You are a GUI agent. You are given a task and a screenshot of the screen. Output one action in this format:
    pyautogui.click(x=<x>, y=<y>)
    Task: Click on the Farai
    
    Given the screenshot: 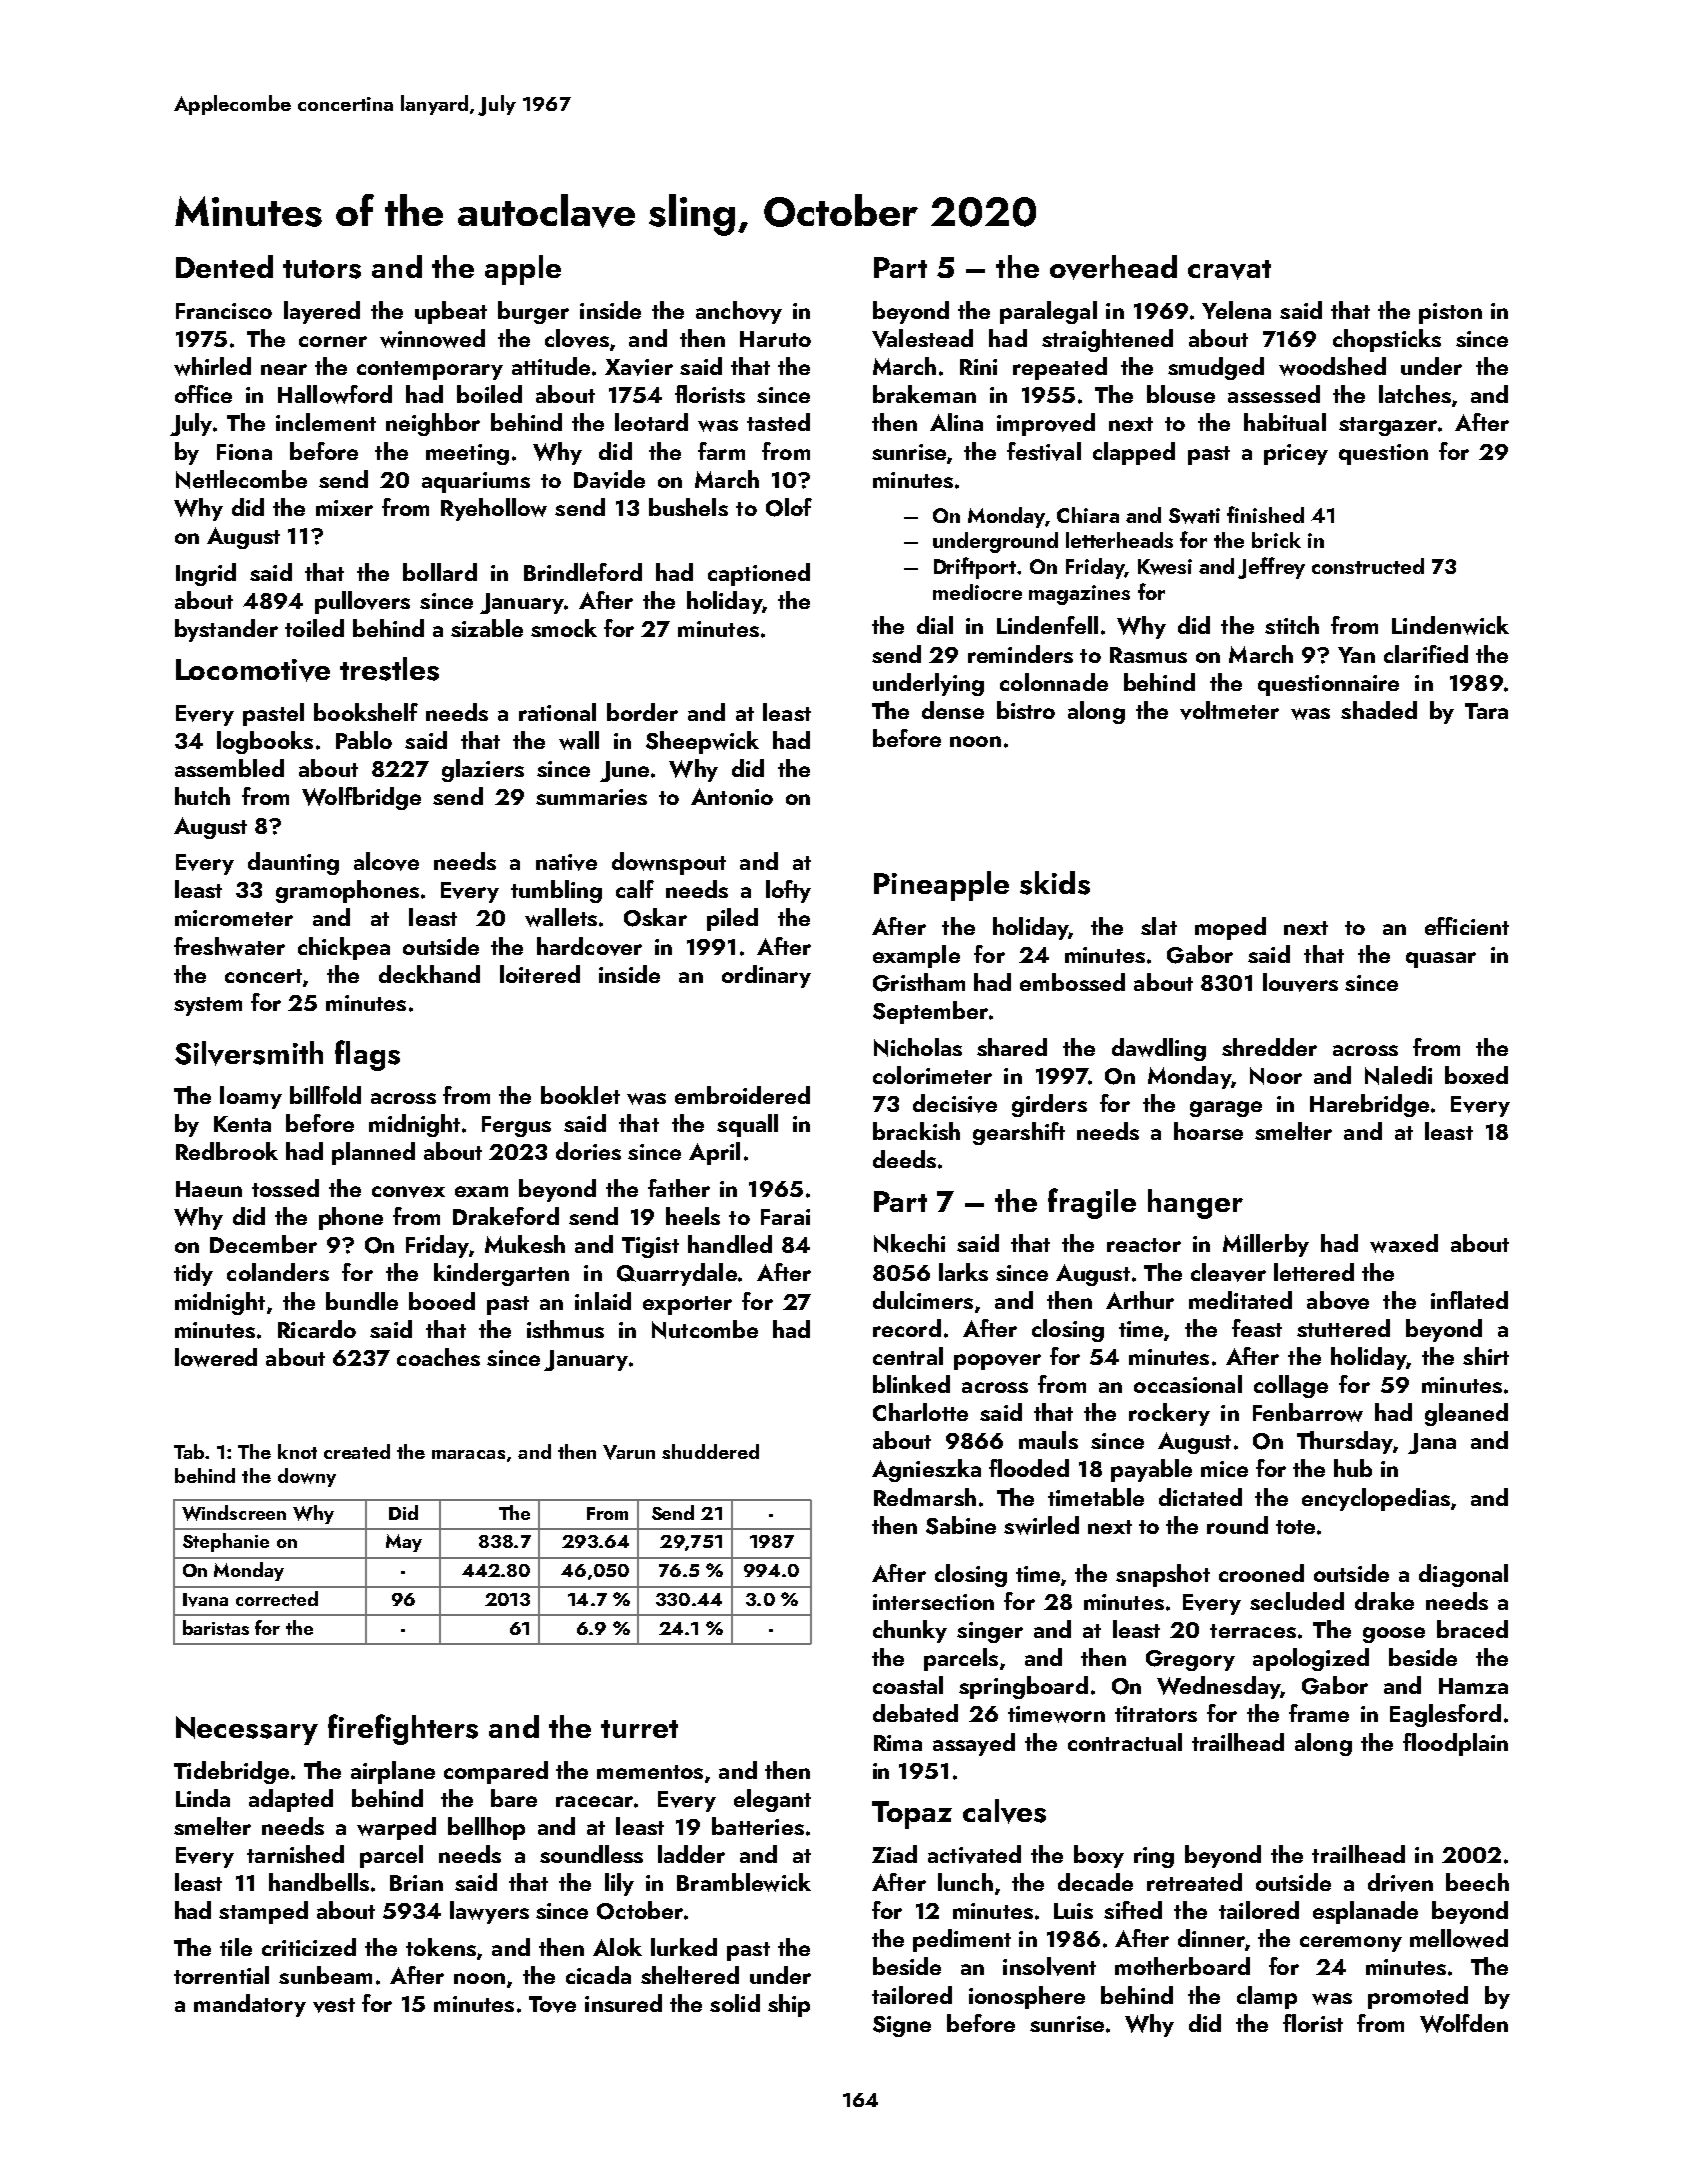 What is the action you would take?
    pyautogui.click(x=785, y=1217)
